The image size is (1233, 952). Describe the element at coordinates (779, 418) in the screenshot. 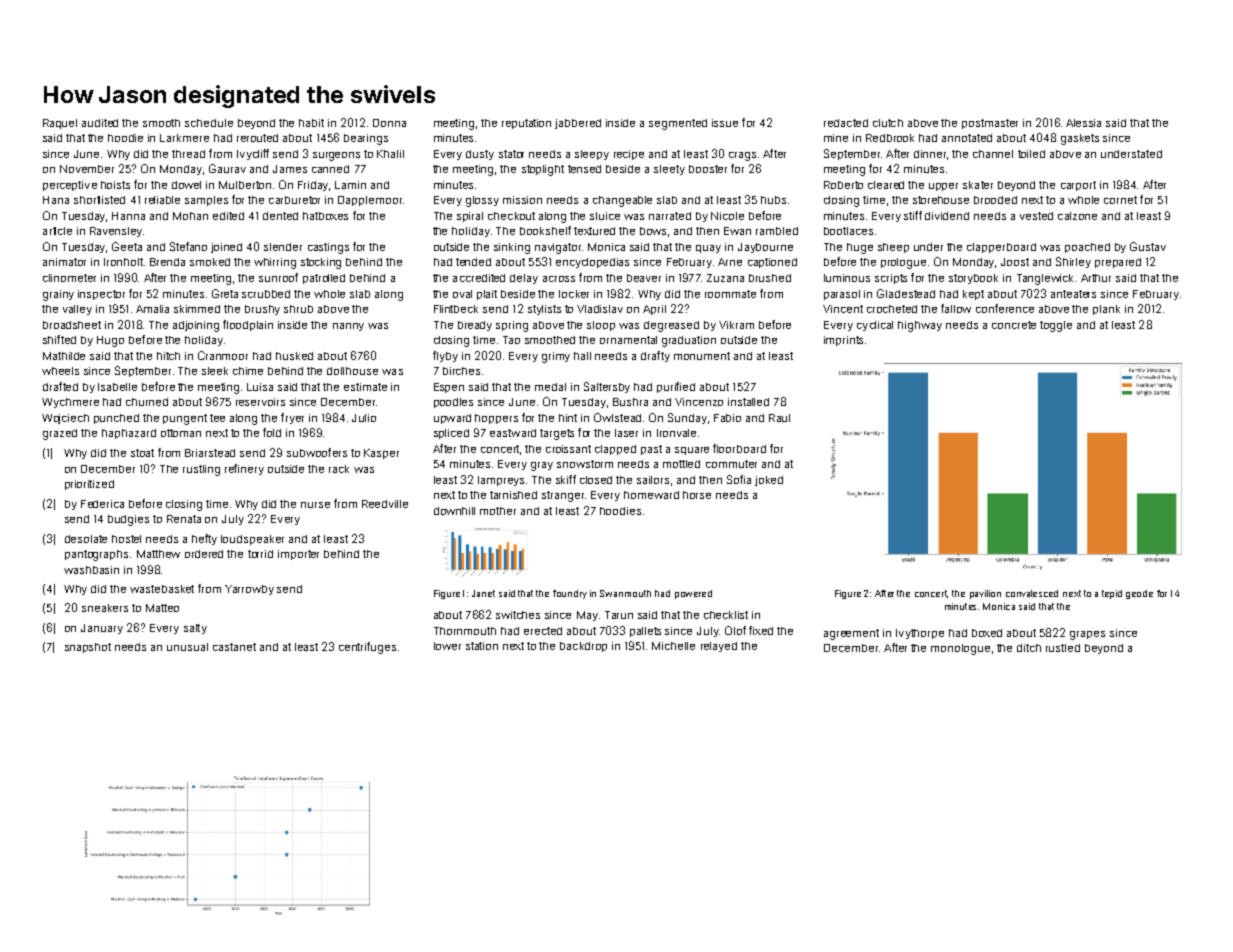

I see `Raul` at that location.
